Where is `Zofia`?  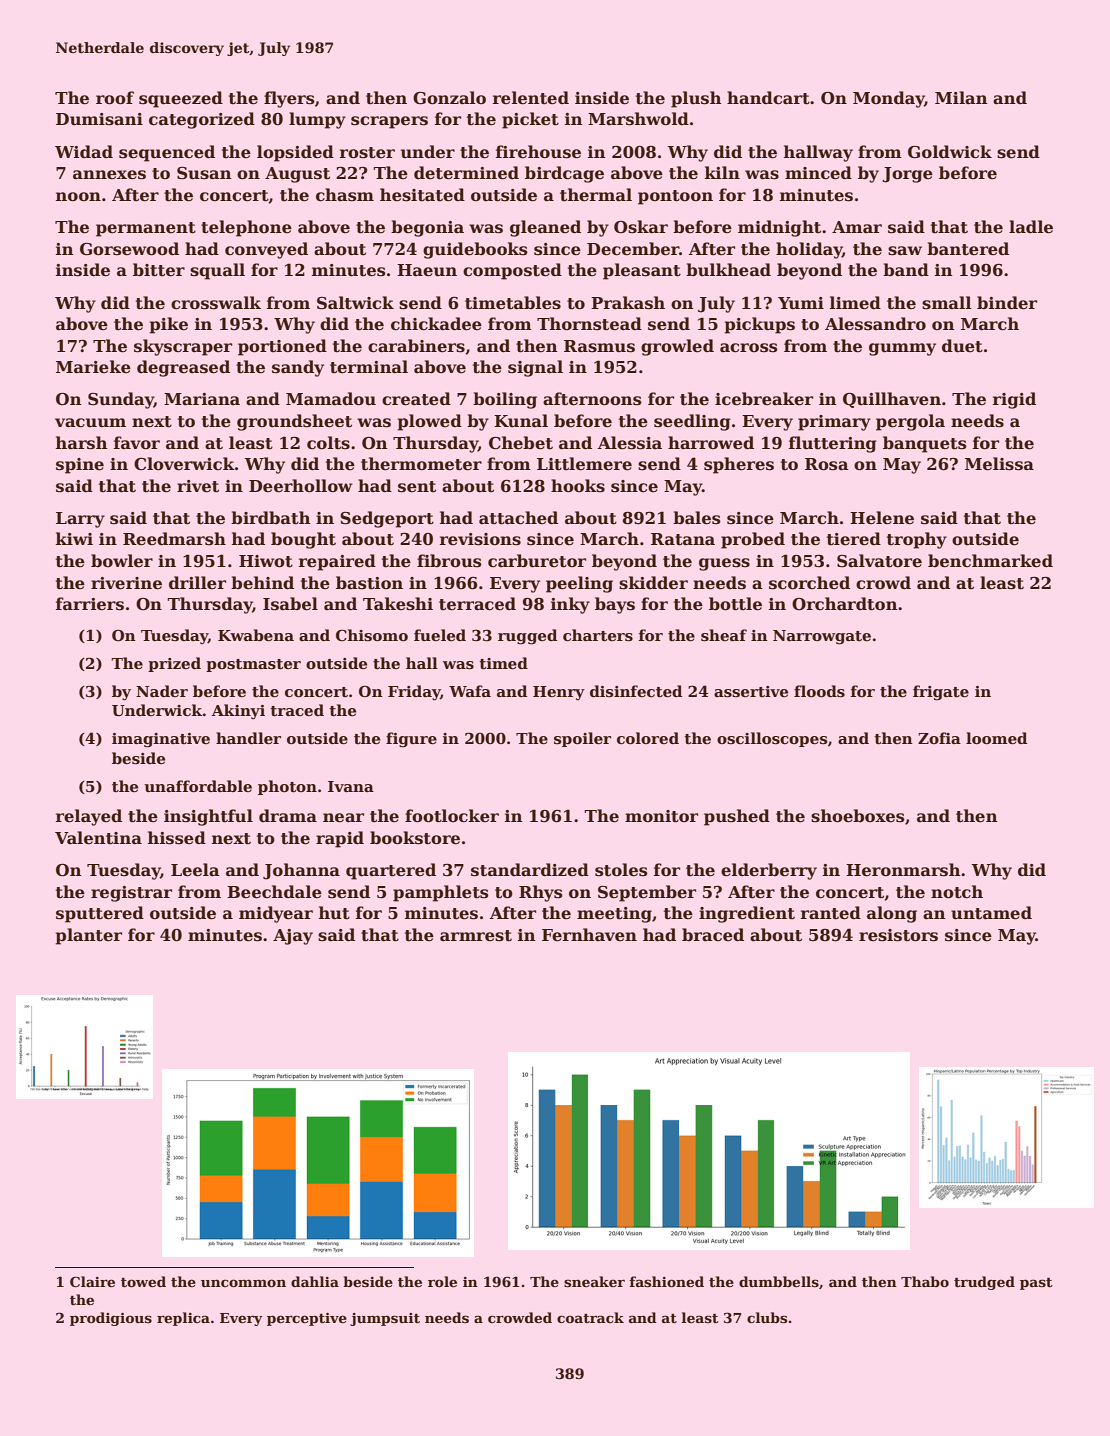
Zofia is located at coordinates (939, 738).
